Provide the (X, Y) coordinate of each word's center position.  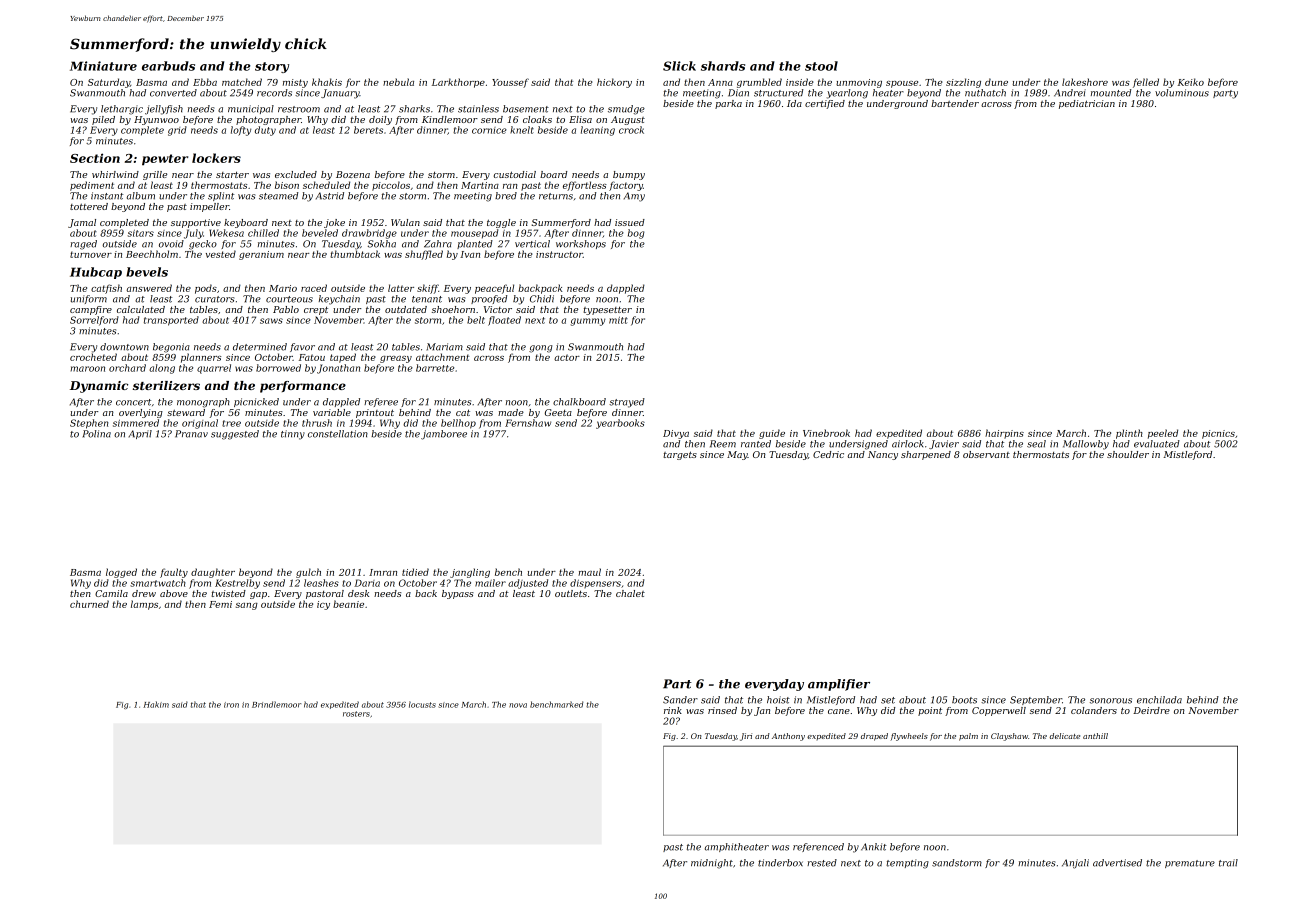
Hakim (156, 704)
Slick (679, 66)
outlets (571, 593)
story (272, 67)
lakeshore (1085, 82)
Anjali (1075, 864)
